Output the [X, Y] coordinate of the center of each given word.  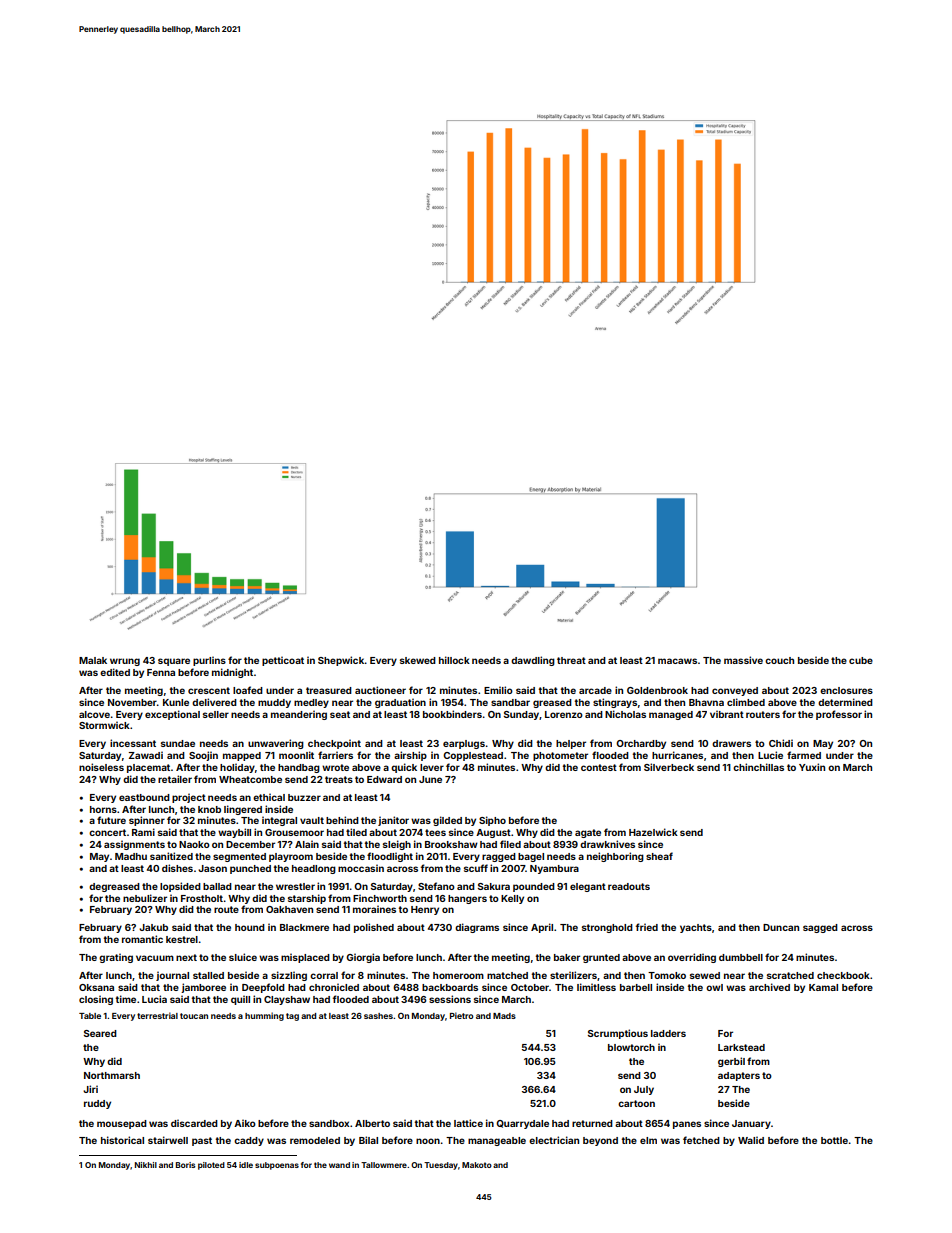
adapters [739, 1076]
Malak [93, 660]
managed [671, 715]
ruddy [97, 1104]
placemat [148, 768]
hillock [454, 660]
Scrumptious [618, 1034]
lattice [468, 1123]
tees [435, 832]
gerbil [731, 1062]
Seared [100, 1033]
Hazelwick [653, 832]
